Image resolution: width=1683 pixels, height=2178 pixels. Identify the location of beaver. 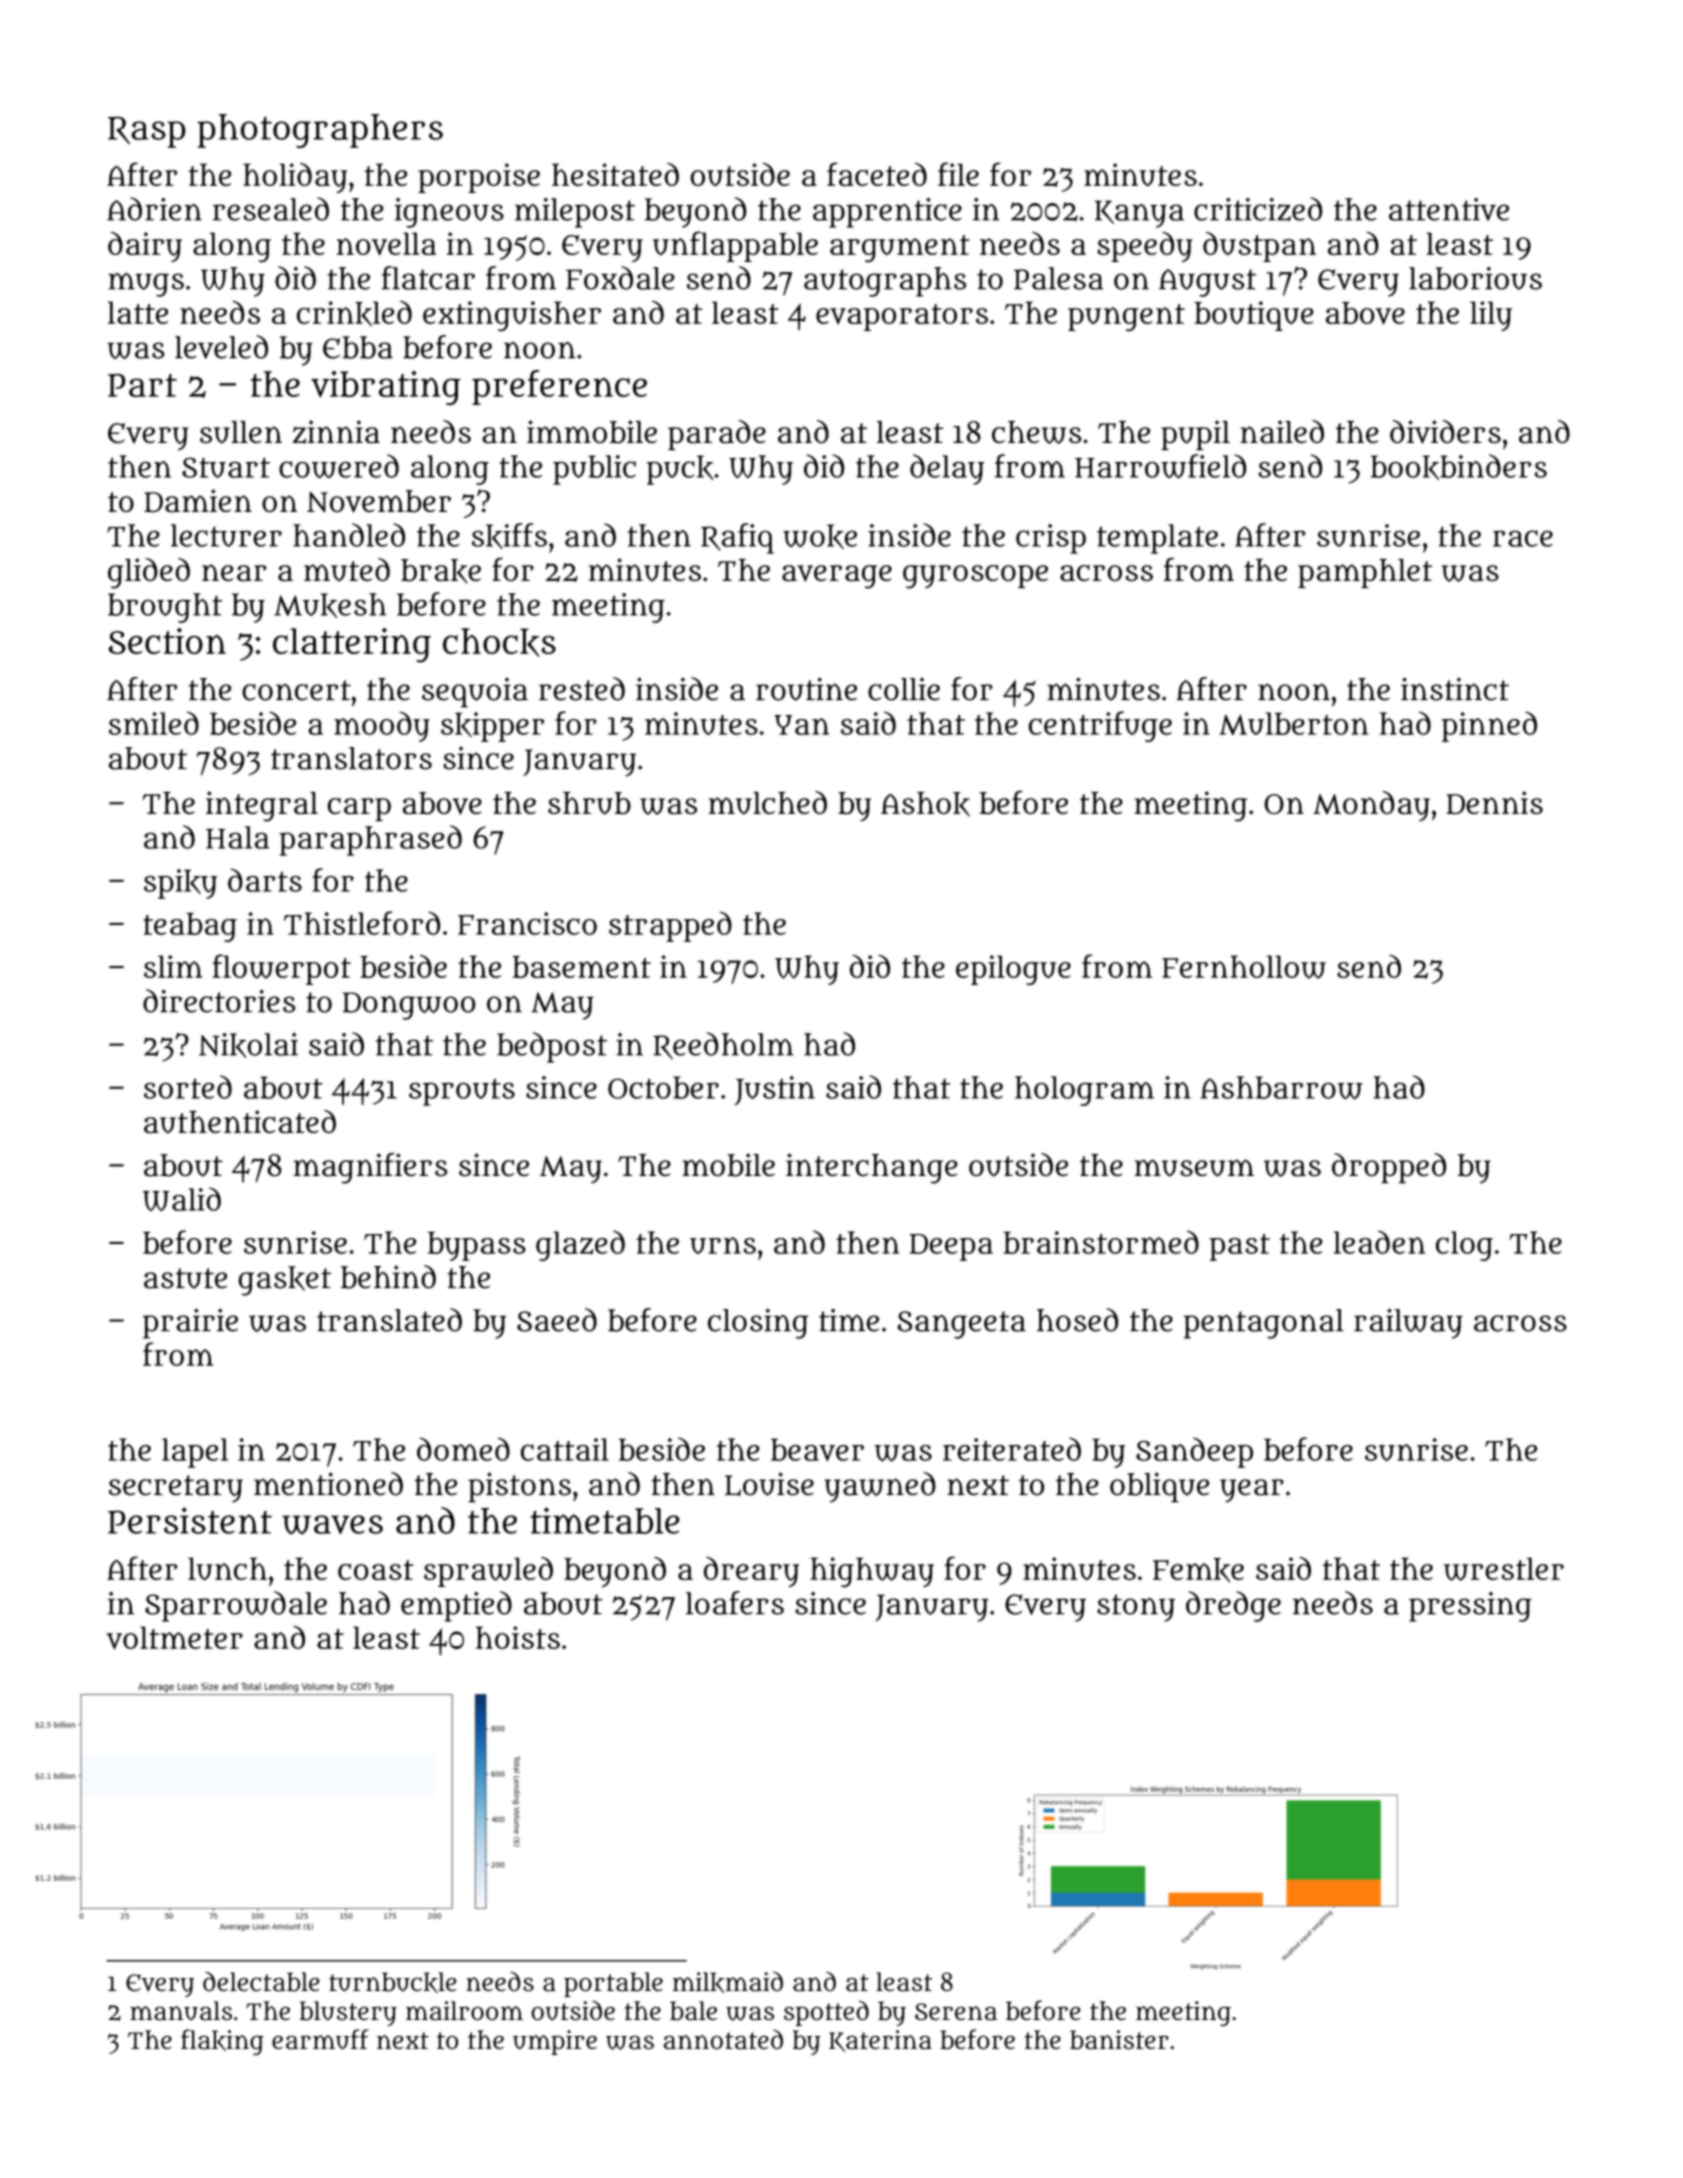
(817, 1449).
